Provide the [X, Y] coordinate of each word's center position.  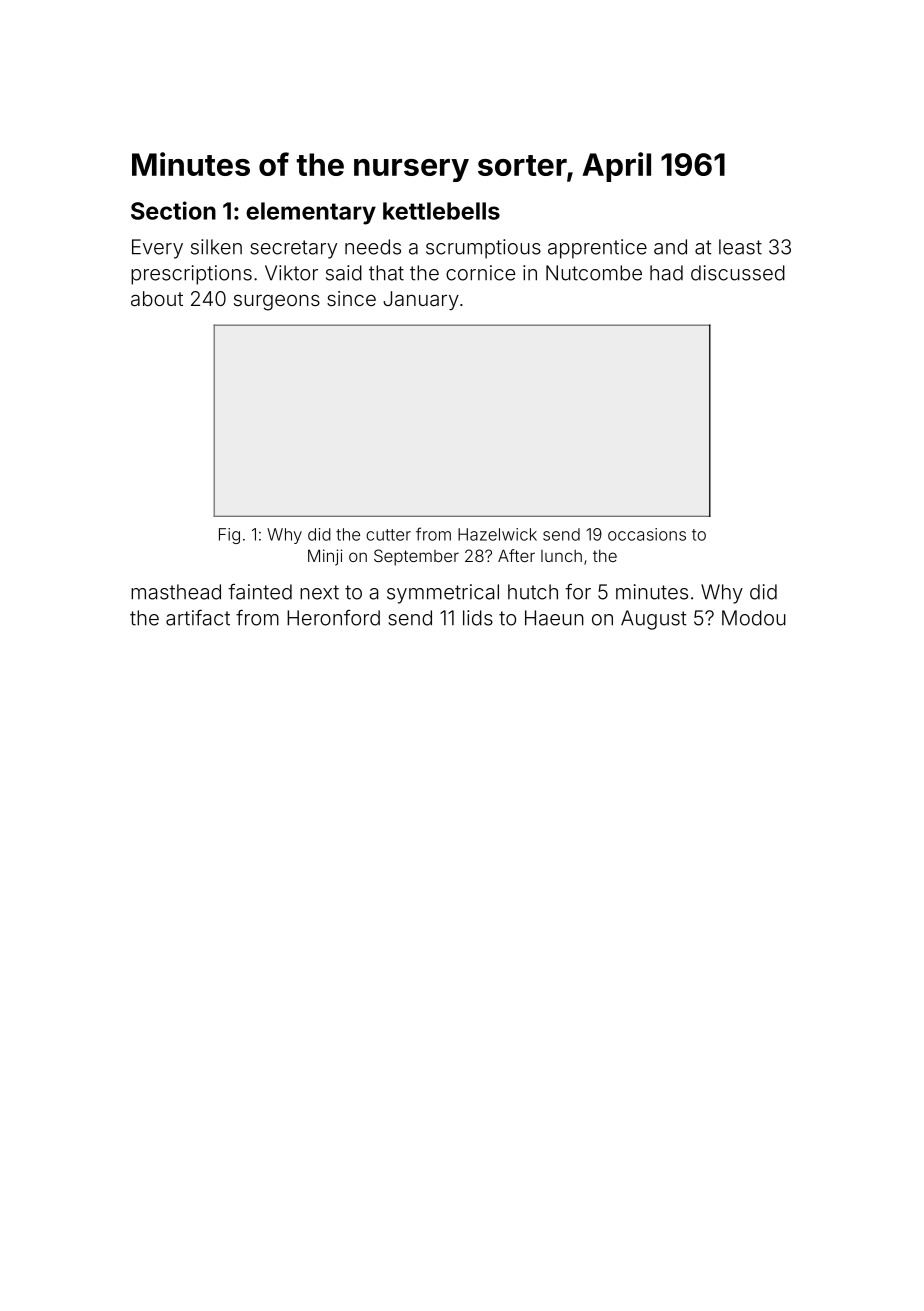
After [516, 555]
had [666, 273]
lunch [561, 556]
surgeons [277, 302]
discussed [738, 273]
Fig [229, 536]
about [157, 298]
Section [173, 210]
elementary [311, 213]
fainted [260, 592]
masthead [176, 592]
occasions [647, 534]
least [740, 247]
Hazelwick [497, 534]
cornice [480, 273]
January [421, 300]
